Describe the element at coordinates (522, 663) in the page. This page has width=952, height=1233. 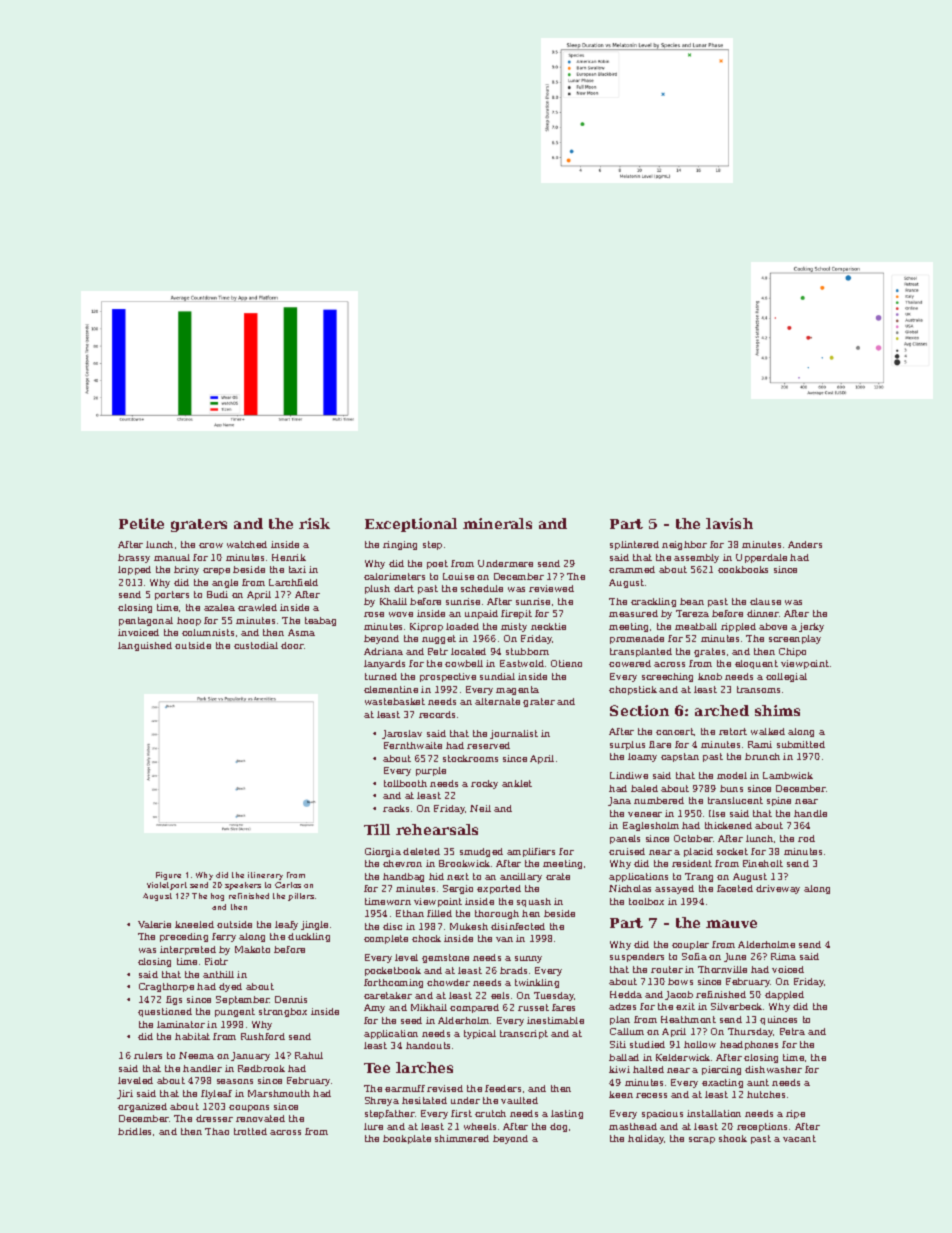
I see `Eastwold` at that location.
